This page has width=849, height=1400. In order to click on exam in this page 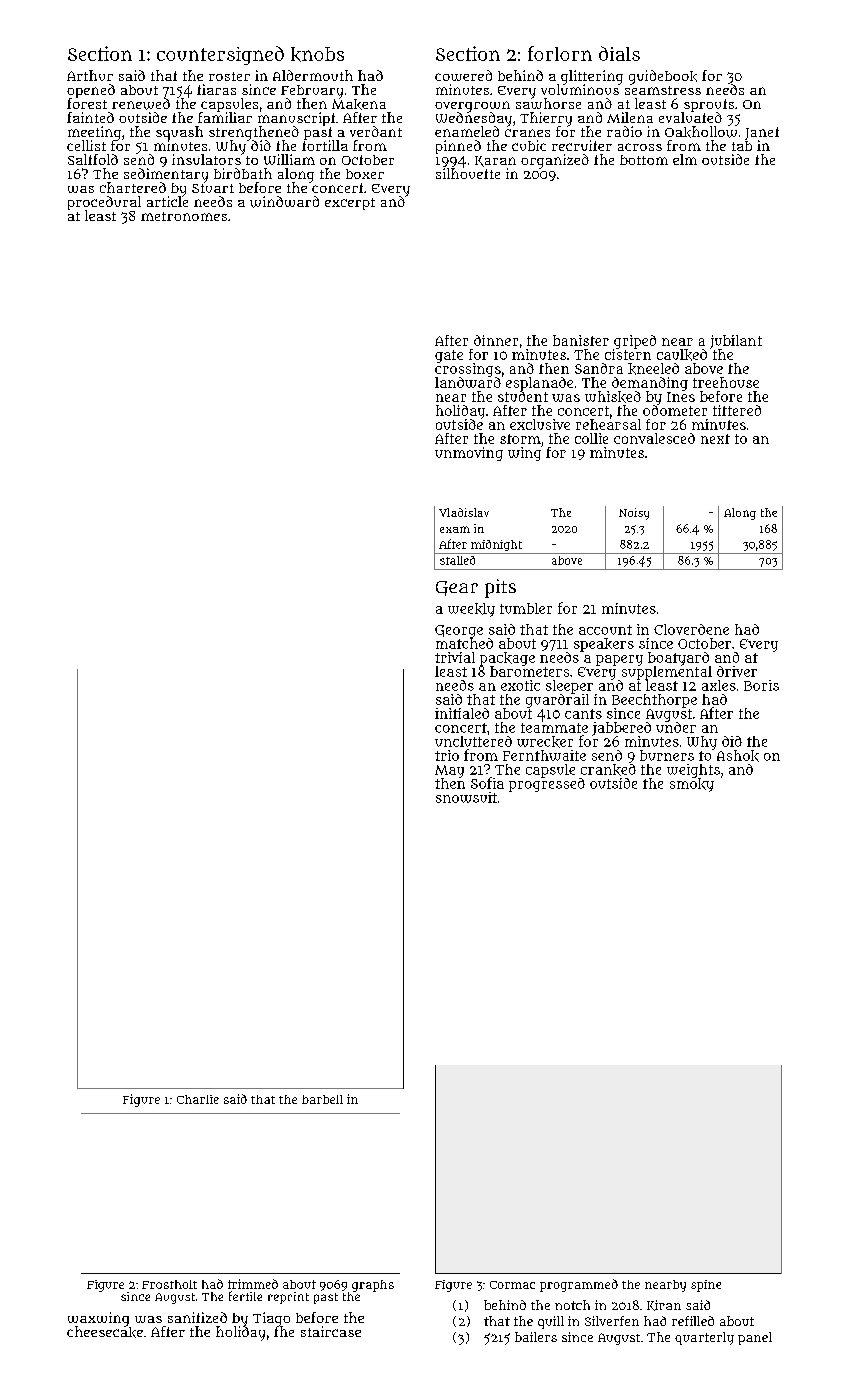, I will do `click(455, 529)`.
